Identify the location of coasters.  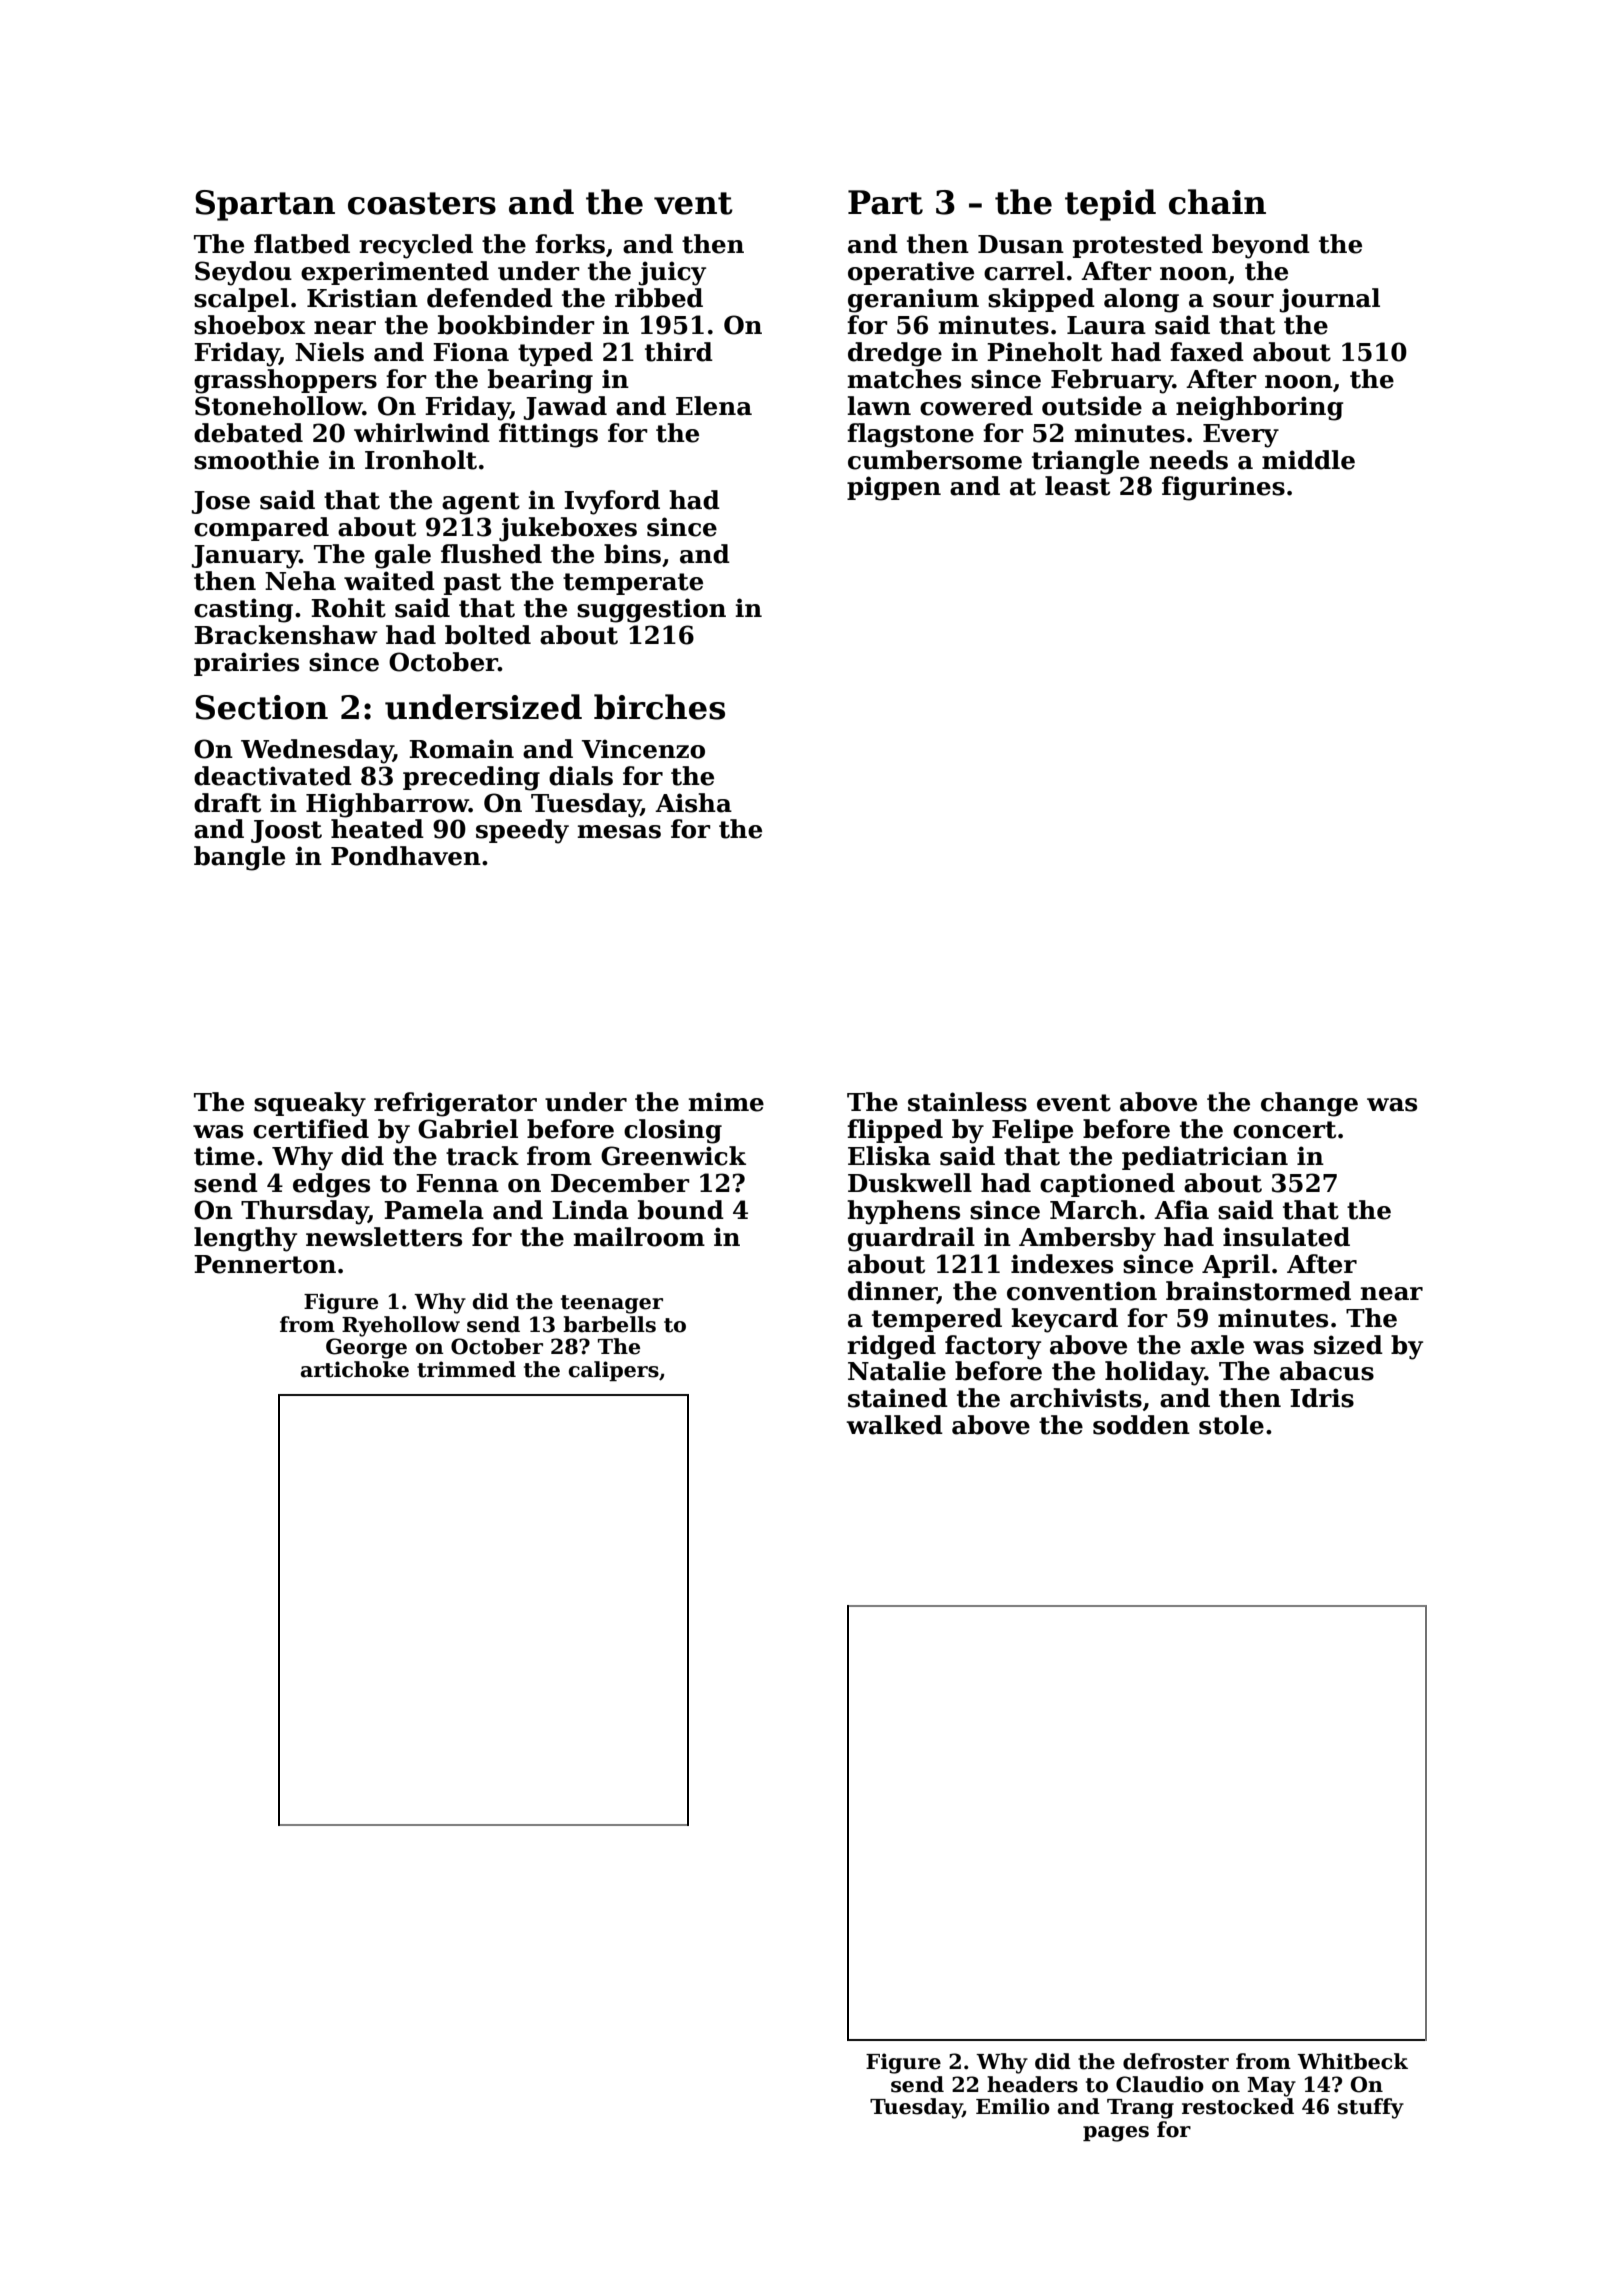
(422, 203).
